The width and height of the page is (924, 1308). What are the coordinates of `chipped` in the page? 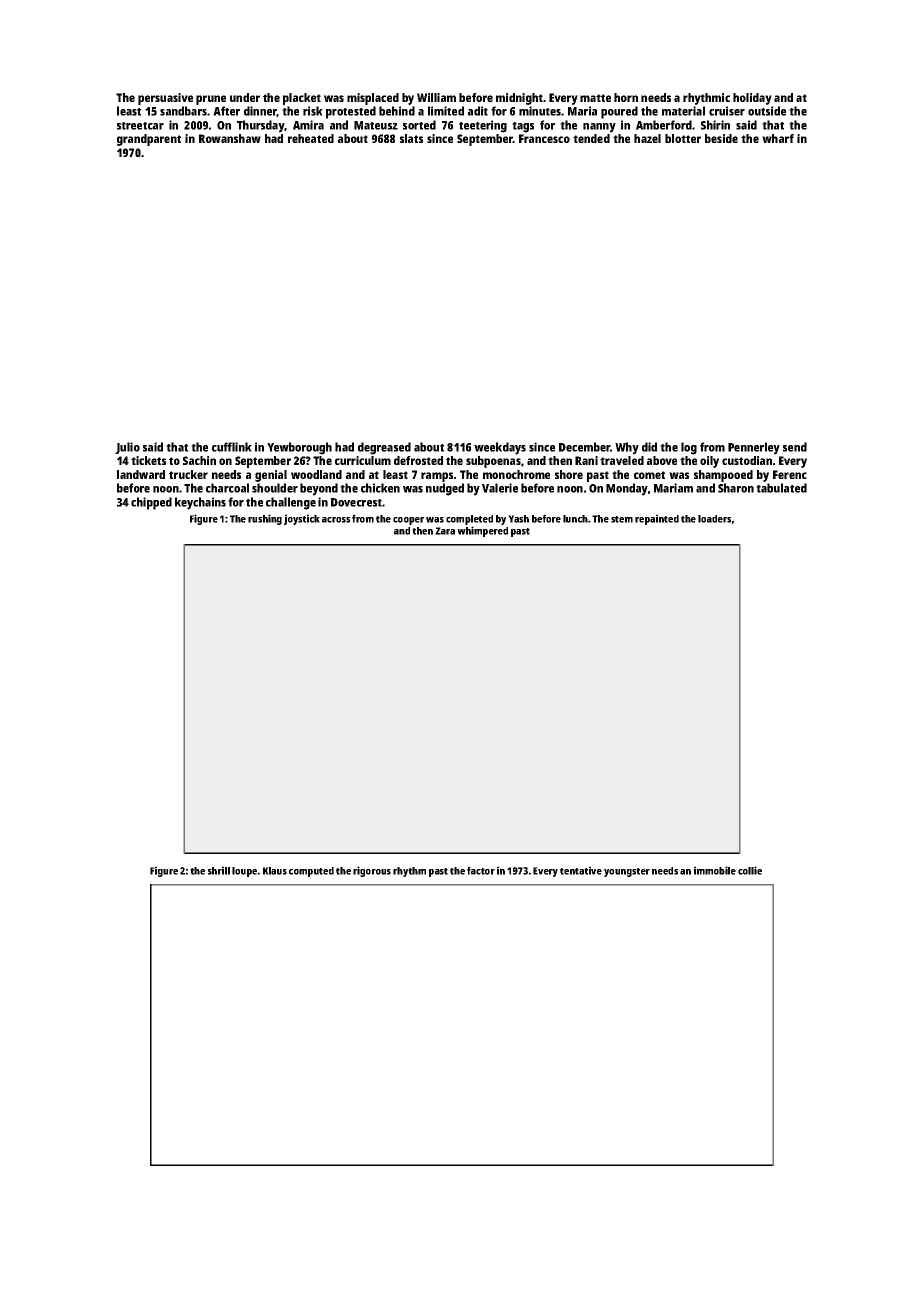 It's located at (151, 503).
